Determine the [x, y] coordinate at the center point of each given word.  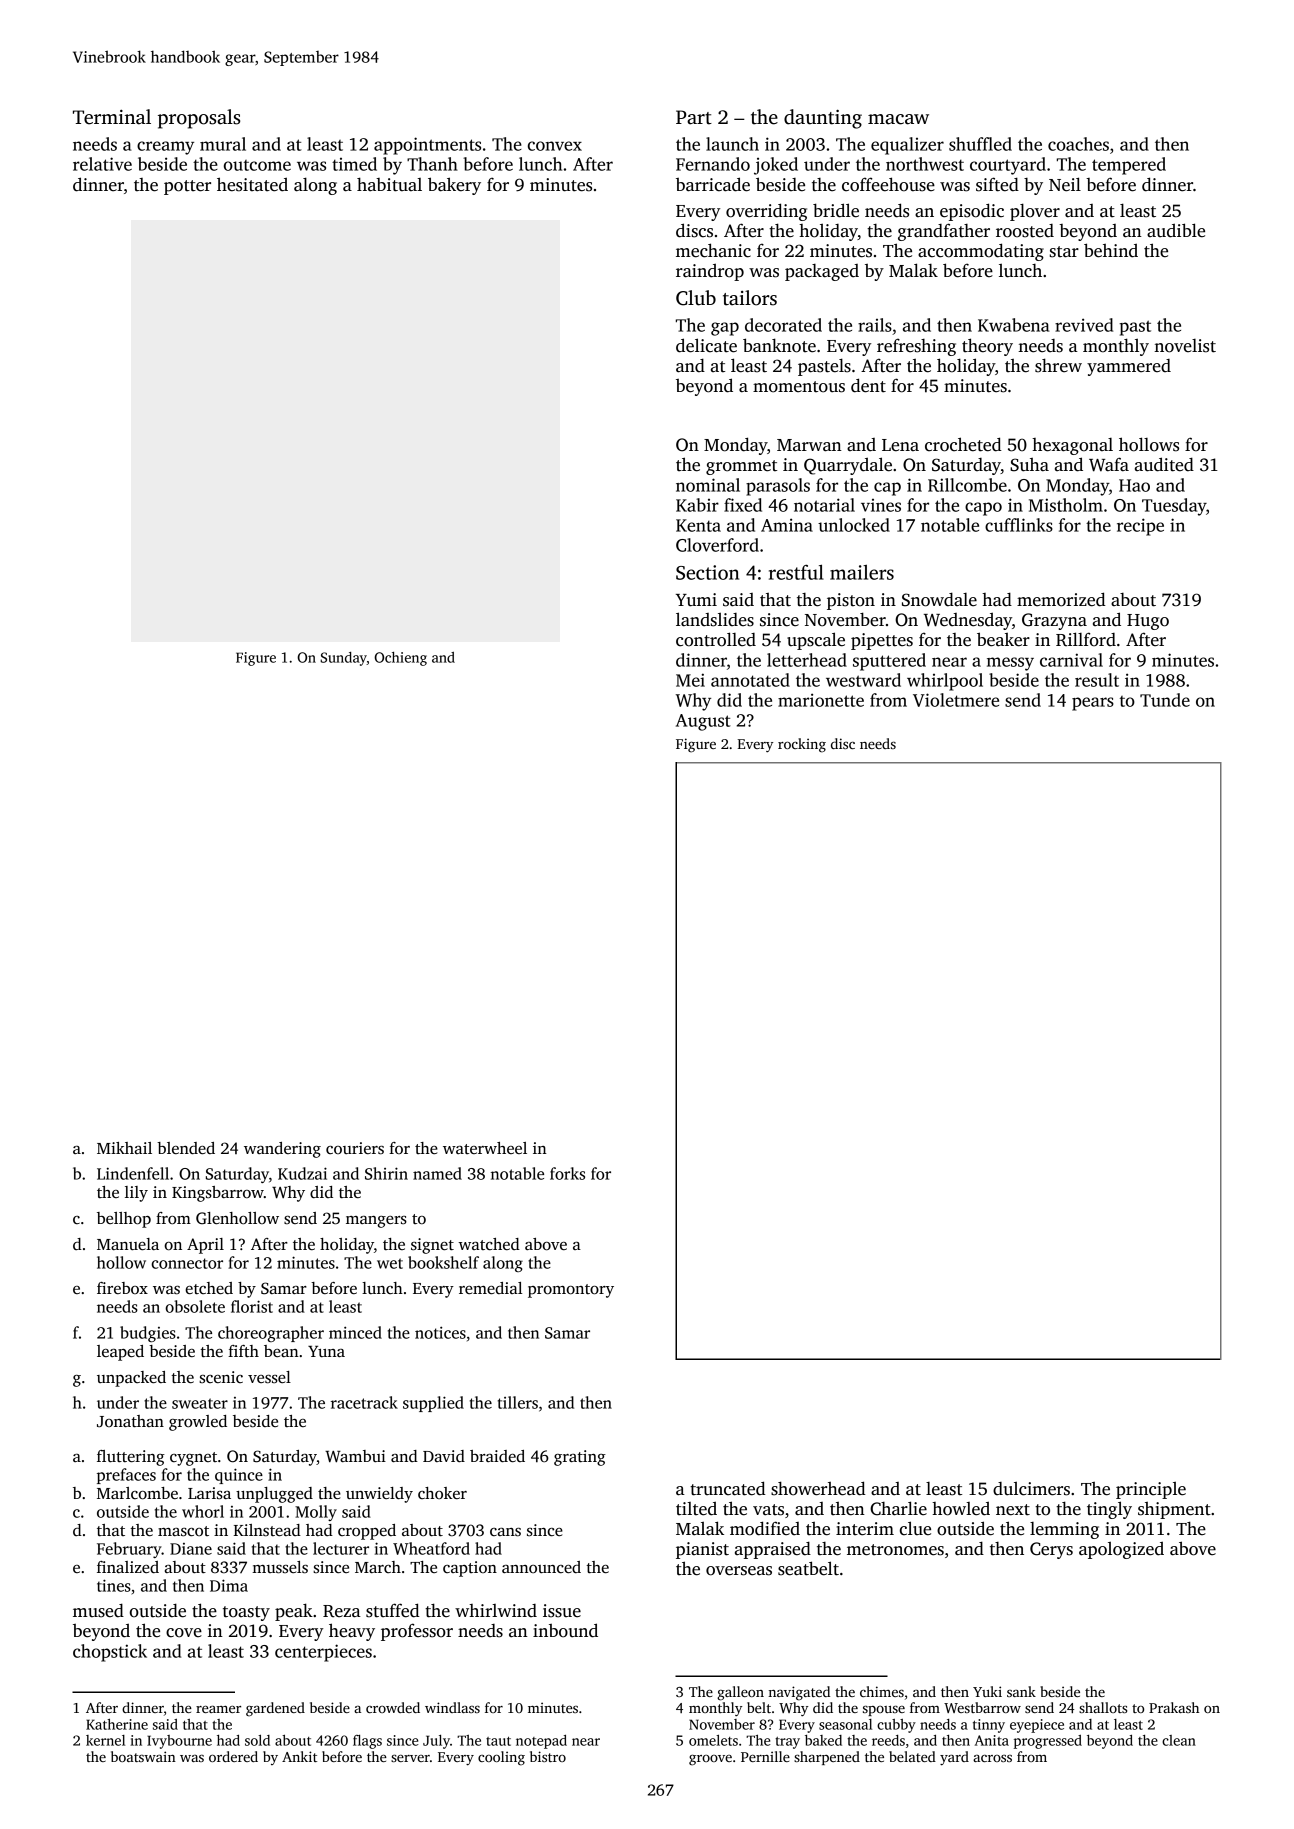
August [703, 722]
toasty [246, 1613]
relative [102, 164]
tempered [1129, 166]
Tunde [1165, 700]
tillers [518, 1402]
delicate [706, 345]
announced [541, 1567]
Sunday [343, 659]
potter [187, 187]
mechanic [713, 250]
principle [1151, 1490]
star [1064, 252]
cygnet [193, 1459]
